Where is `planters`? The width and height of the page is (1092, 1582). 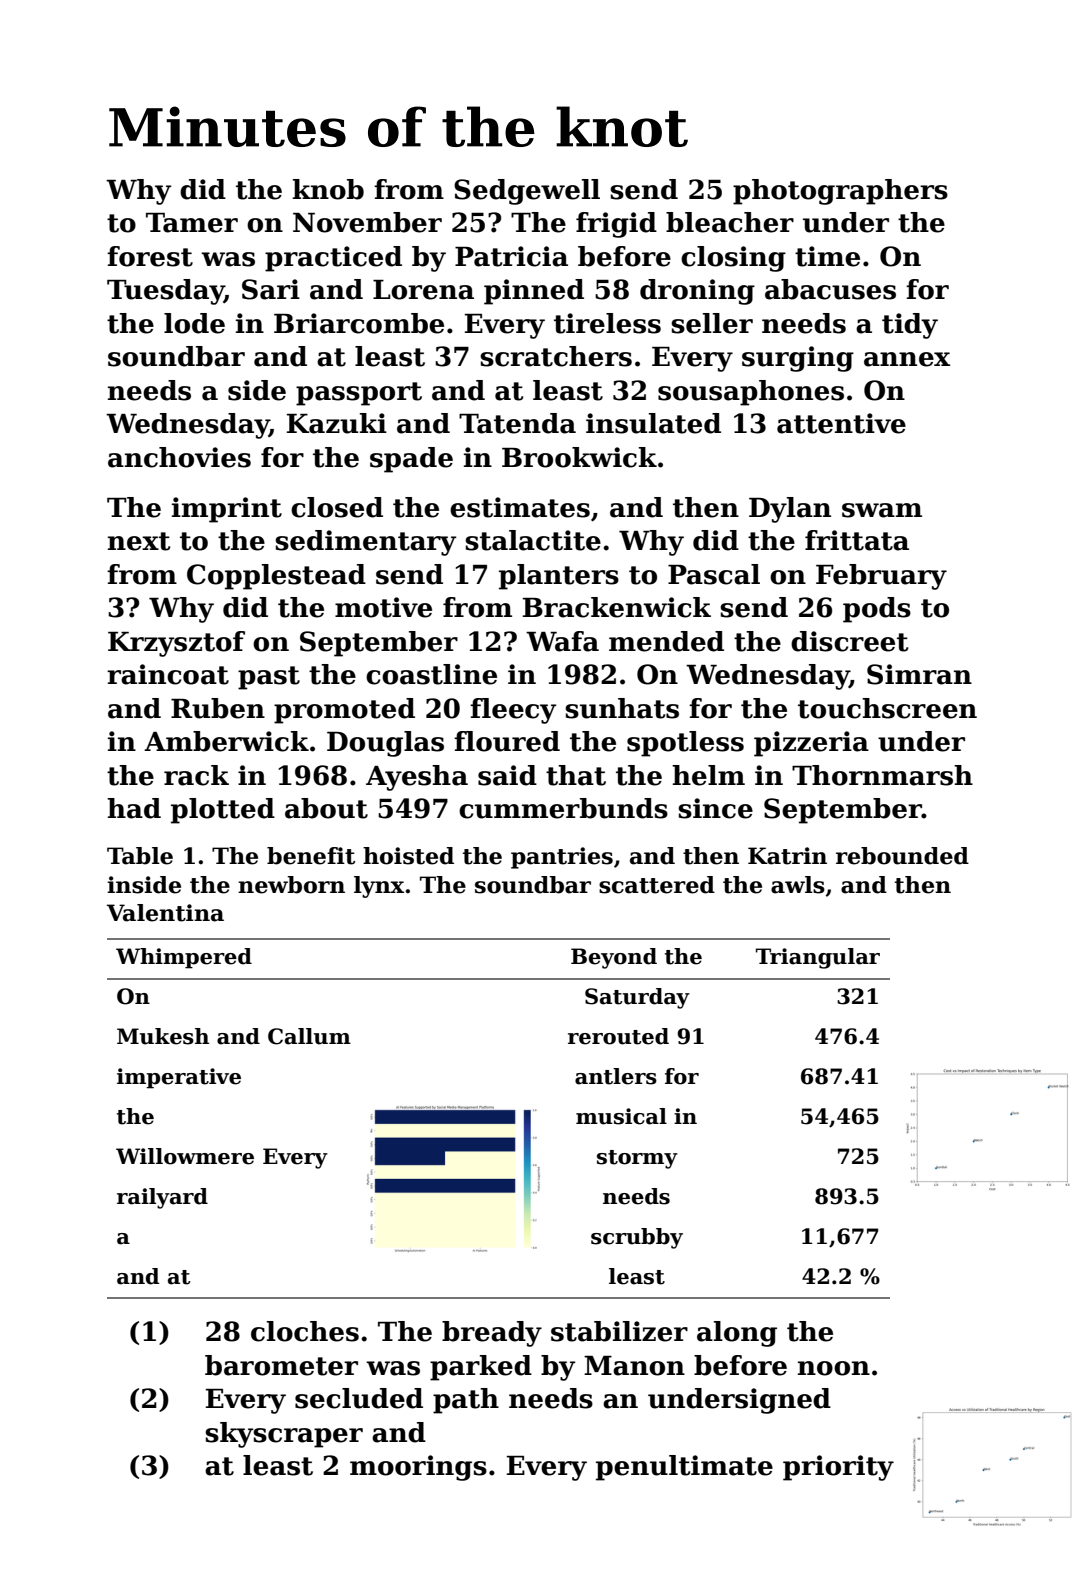 planters is located at coordinates (559, 577).
